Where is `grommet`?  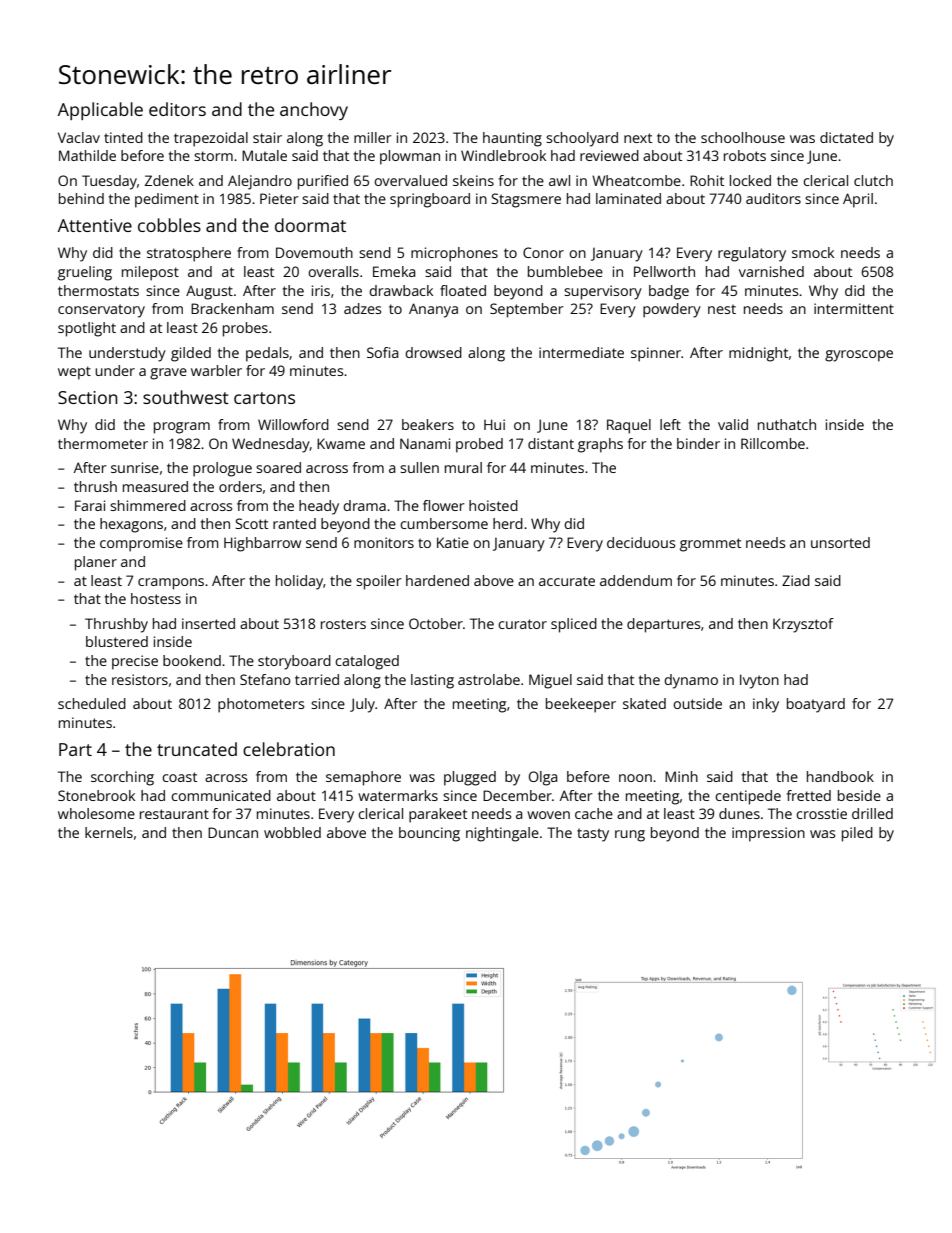
grommet is located at coordinates (710, 545).
